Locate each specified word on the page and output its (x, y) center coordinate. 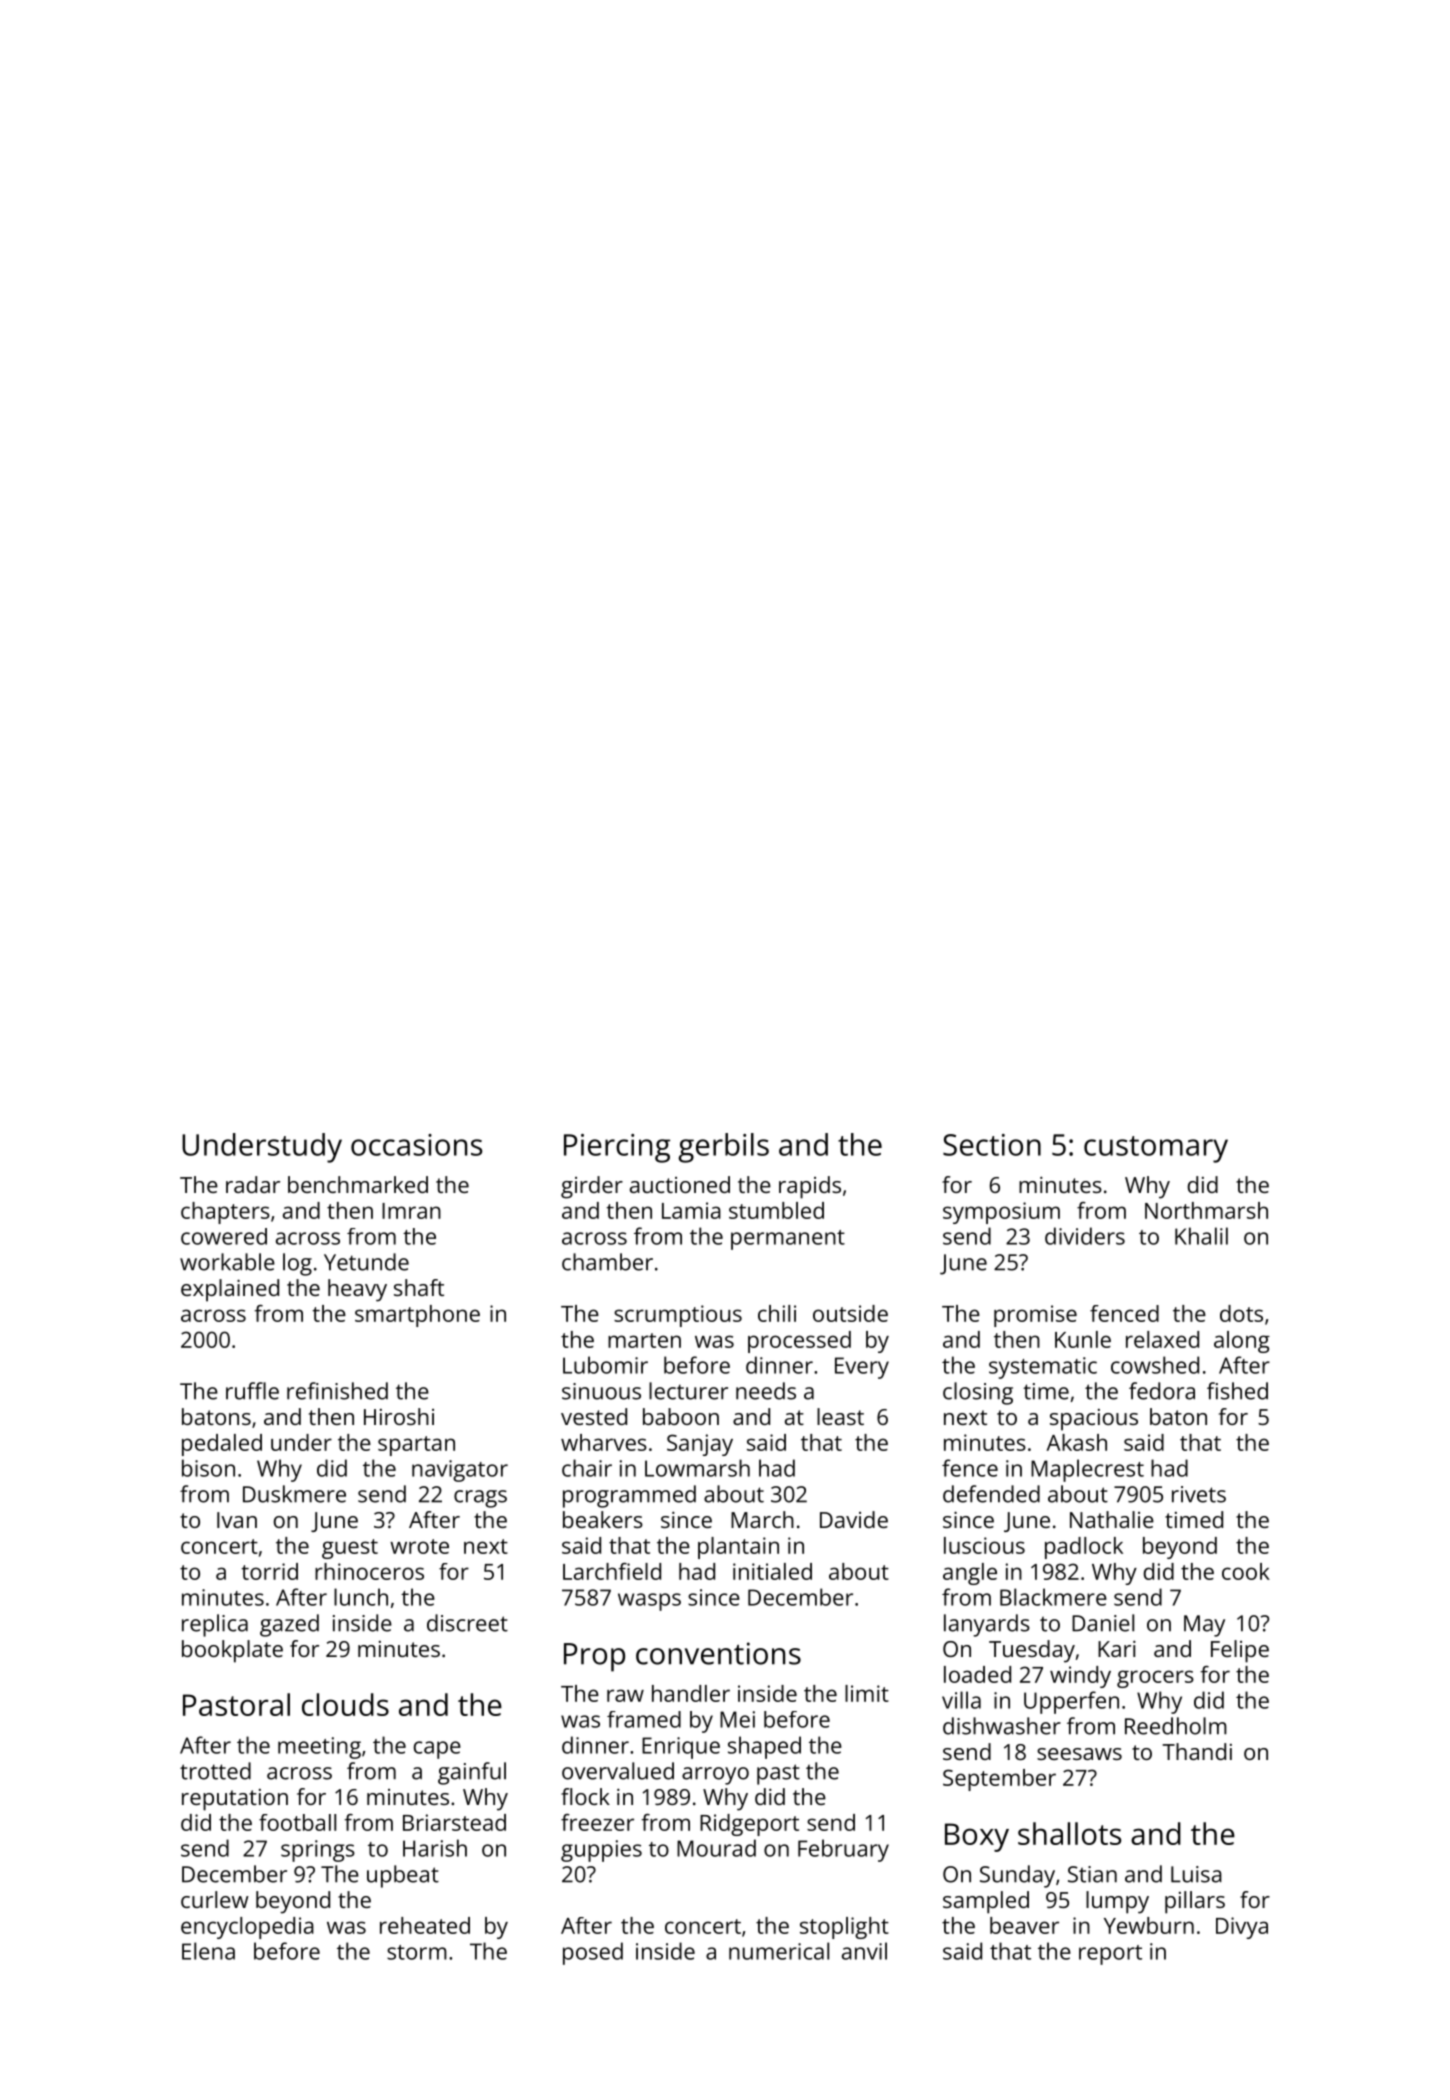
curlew (215, 1899)
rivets (1199, 1494)
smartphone (417, 1316)
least (840, 1416)
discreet (467, 1623)
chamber (607, 1262)
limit (867, 1693)
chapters (225, 1213)
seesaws (1079, 1754)
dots (1241, 1313)
